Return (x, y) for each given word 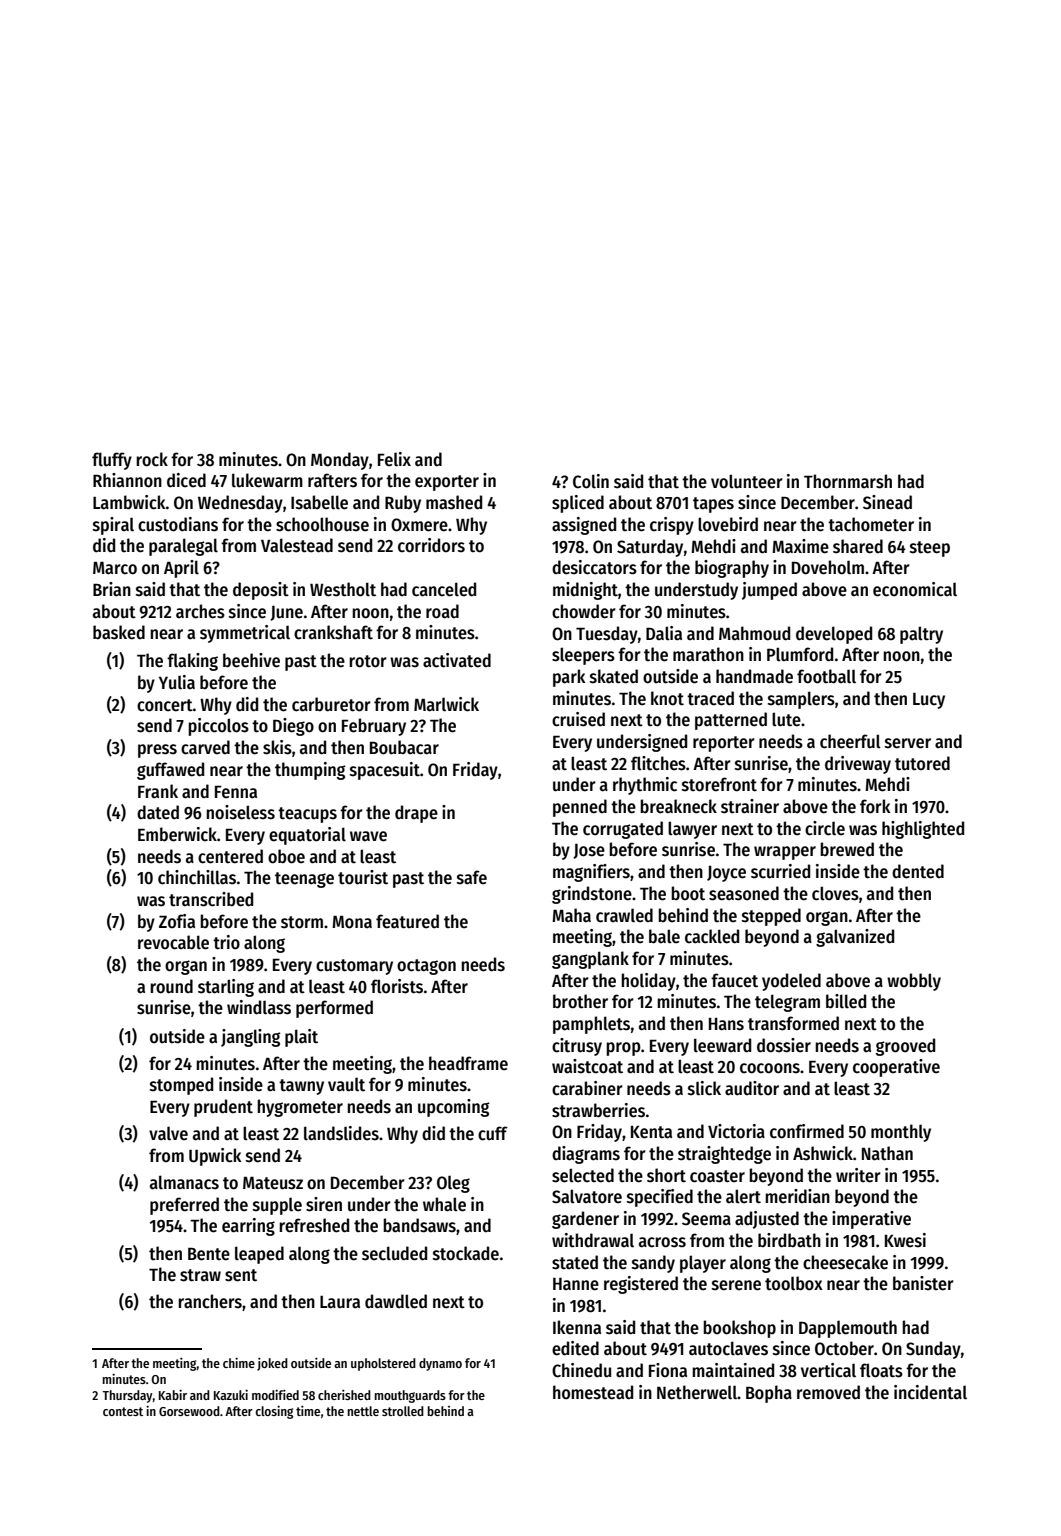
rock (152, 459)
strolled (403, 1411)
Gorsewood (189, 1411)
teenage (304, 880)
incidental (930, 1392)
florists (397, 986)
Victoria (736, 1131)
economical (915, 589)
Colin (591, 481)
